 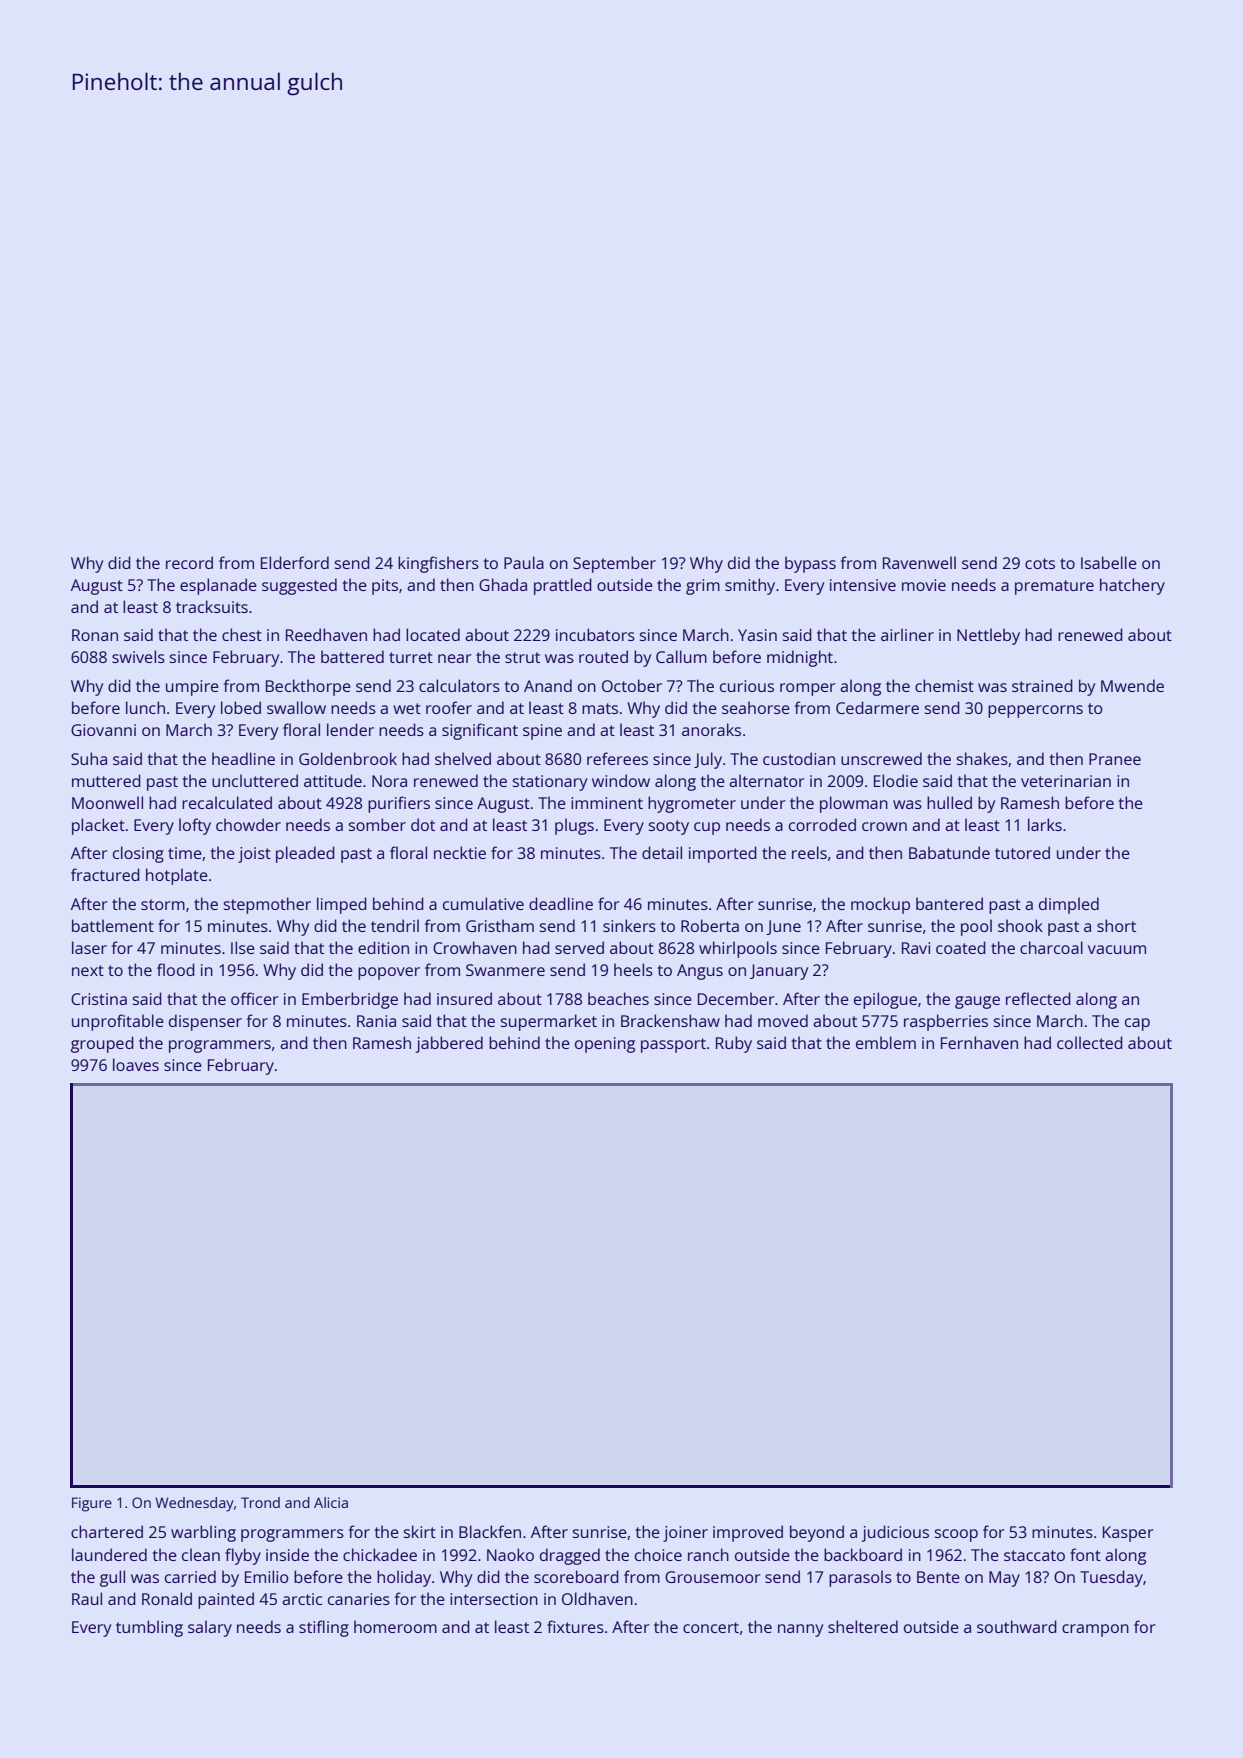 I want to click on vacuum, so click(x=1117, y=949).
